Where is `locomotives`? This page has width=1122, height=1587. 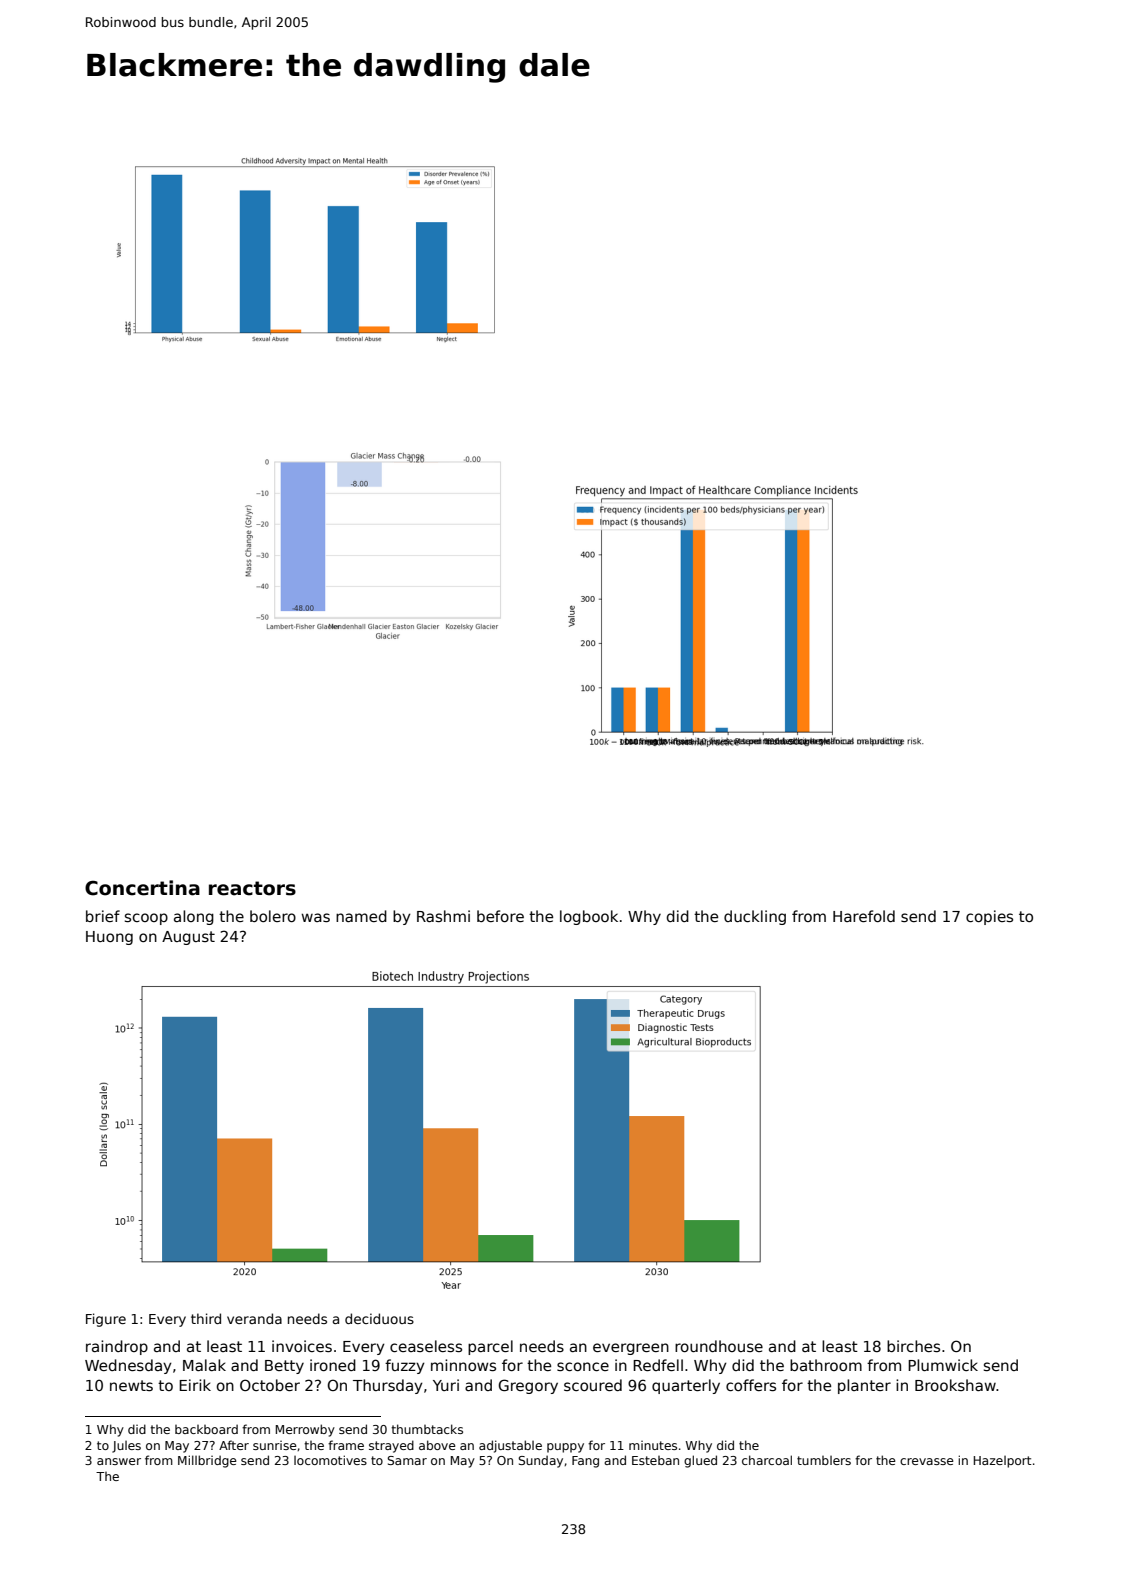 locomotives is located at coordinates (330, 1460).
